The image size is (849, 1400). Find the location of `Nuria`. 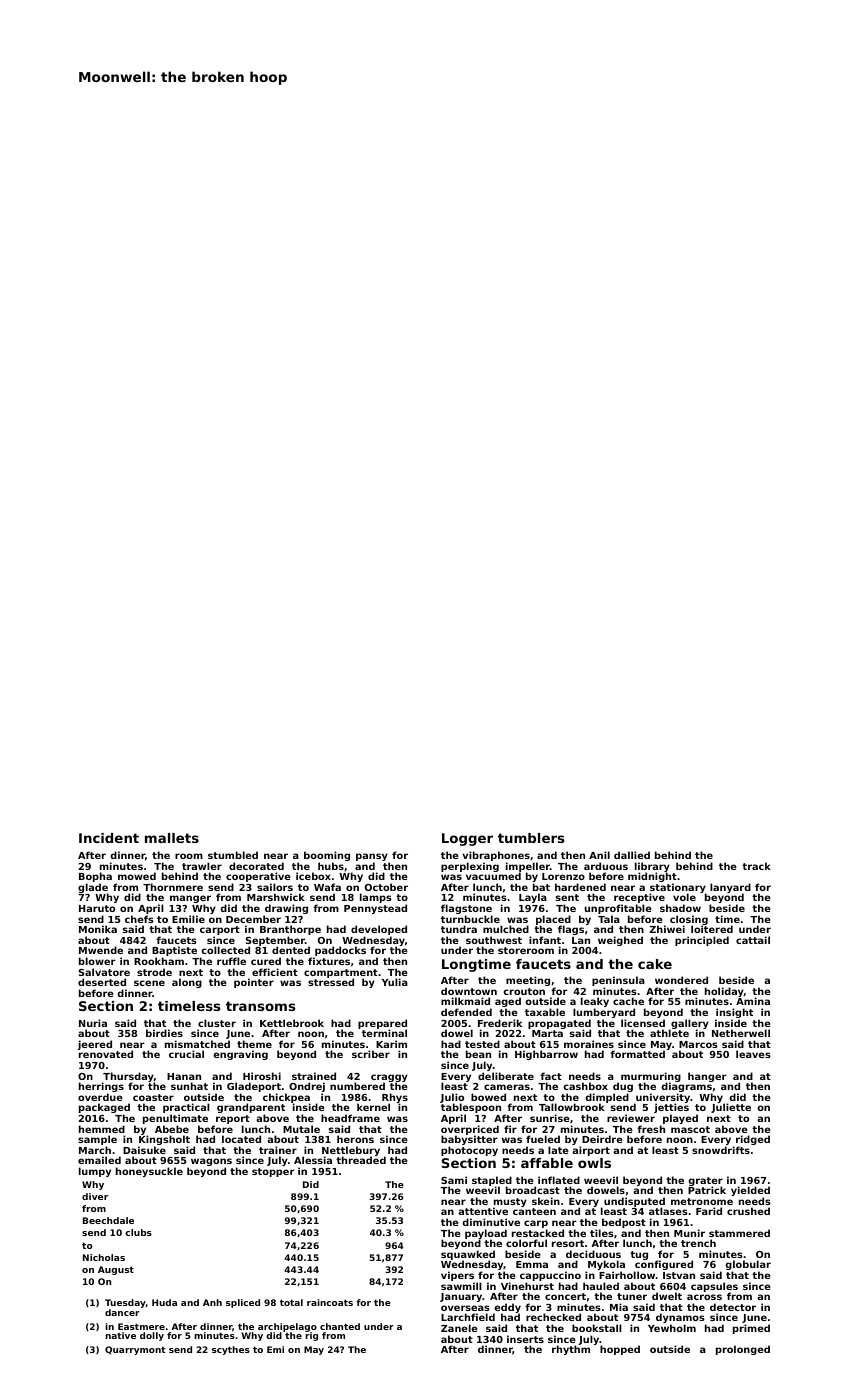

Nuria is located at coordinates (93, 1023).
